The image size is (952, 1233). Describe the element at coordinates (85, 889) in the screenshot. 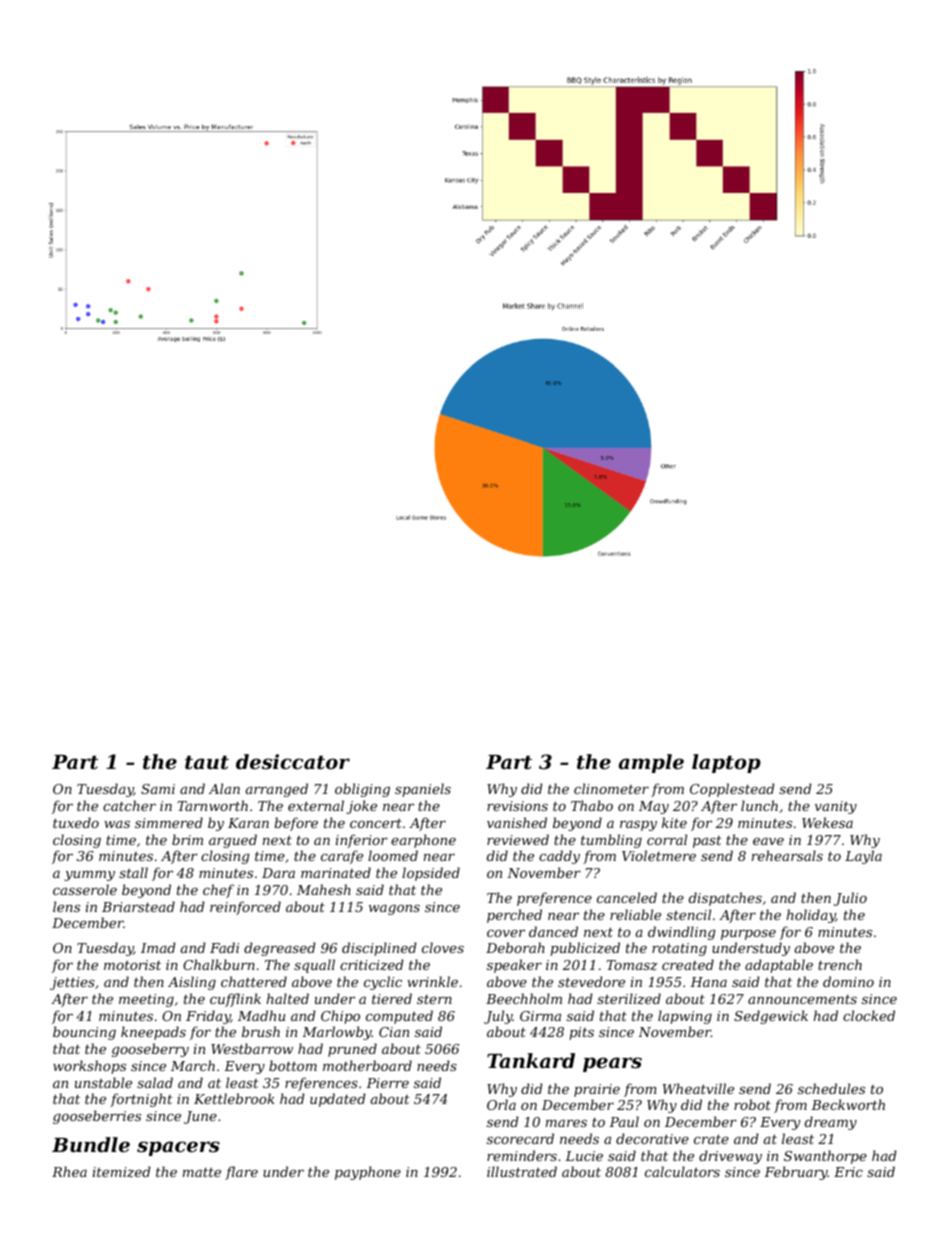

I see `casserole` at that location.
